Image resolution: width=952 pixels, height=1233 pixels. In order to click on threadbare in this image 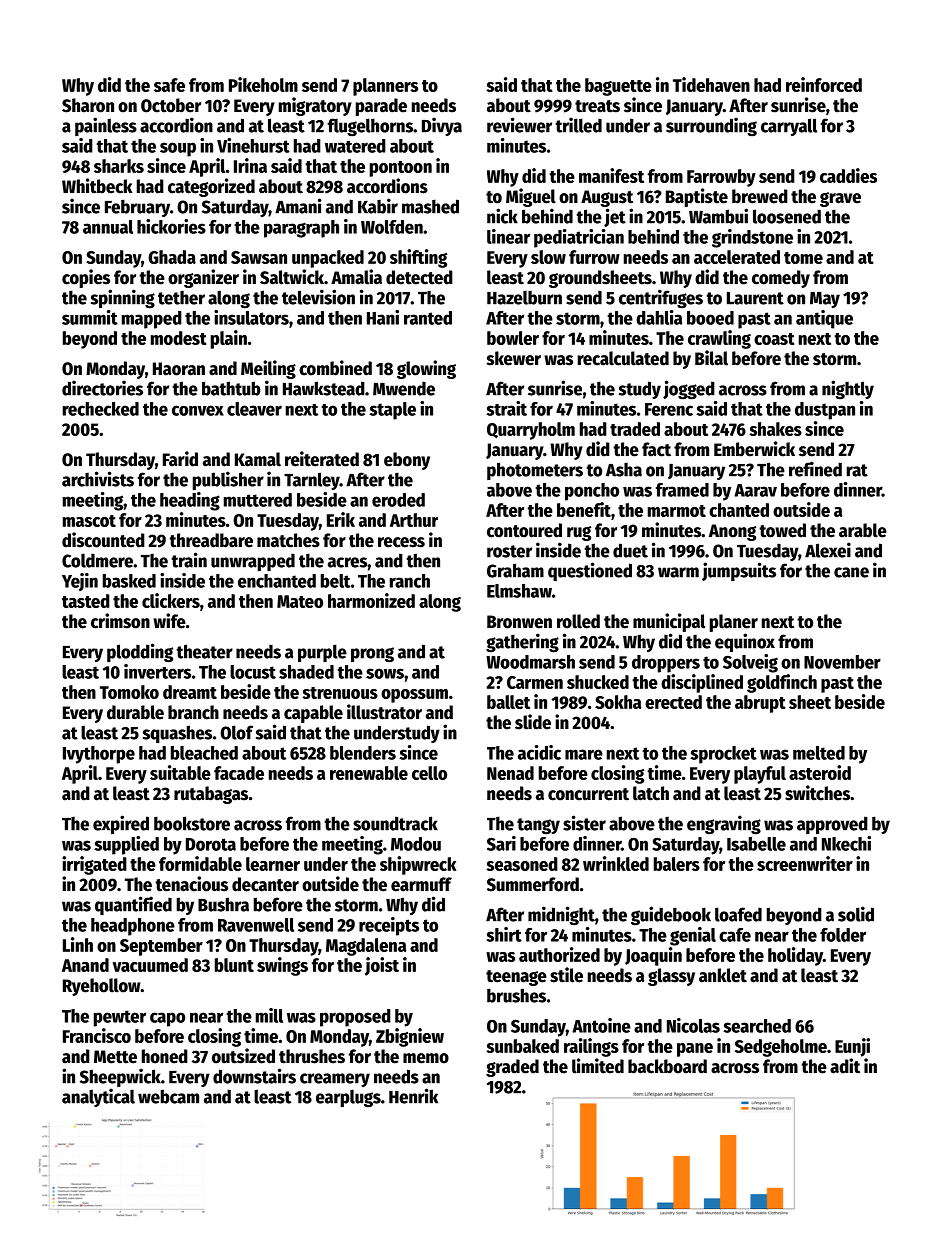, I will do `click(211, 540)`.
